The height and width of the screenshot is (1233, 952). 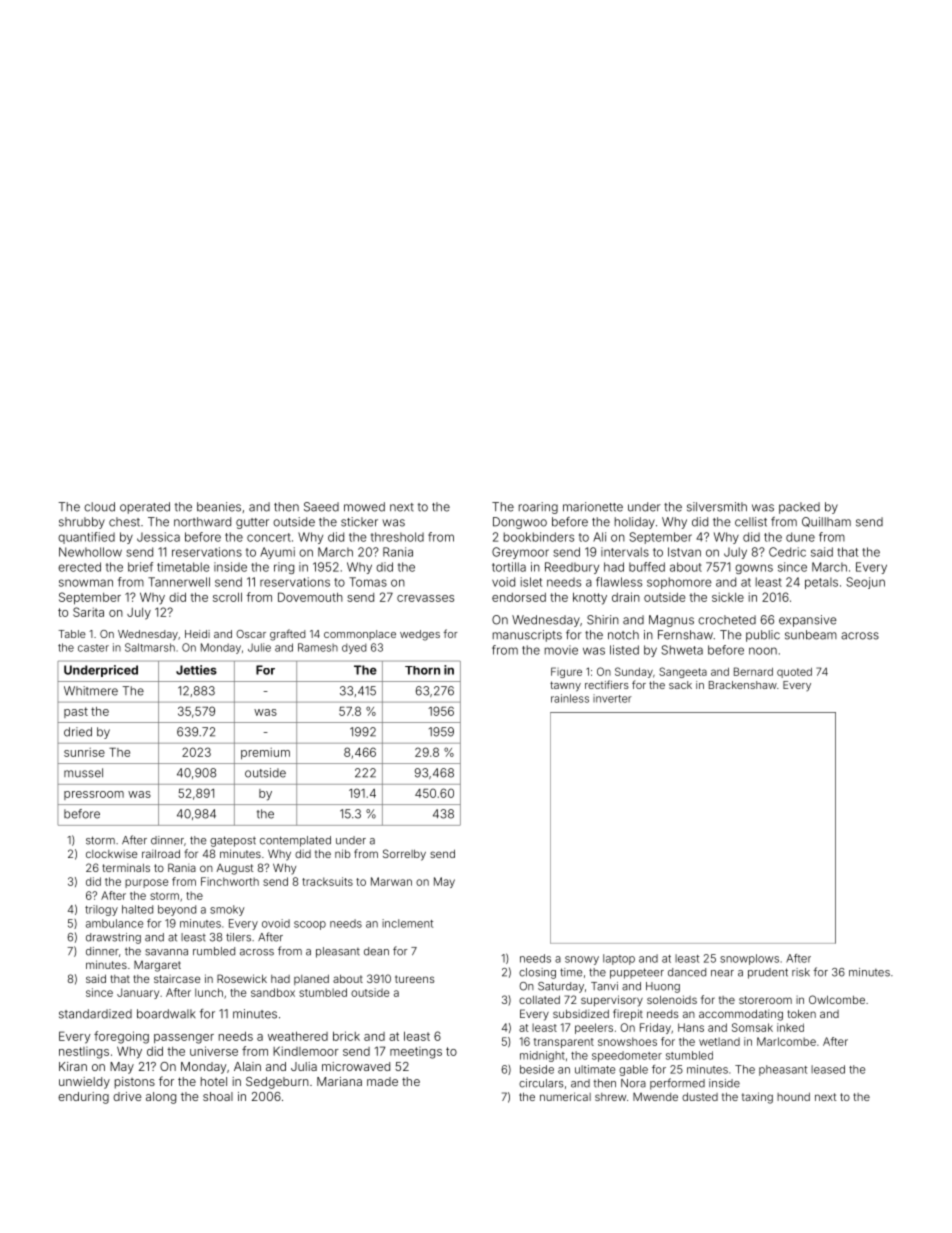 What do you see at coordinates (757, 1098) in the screenshot?
I see `taxing` at bounding box center [757, 1098].
